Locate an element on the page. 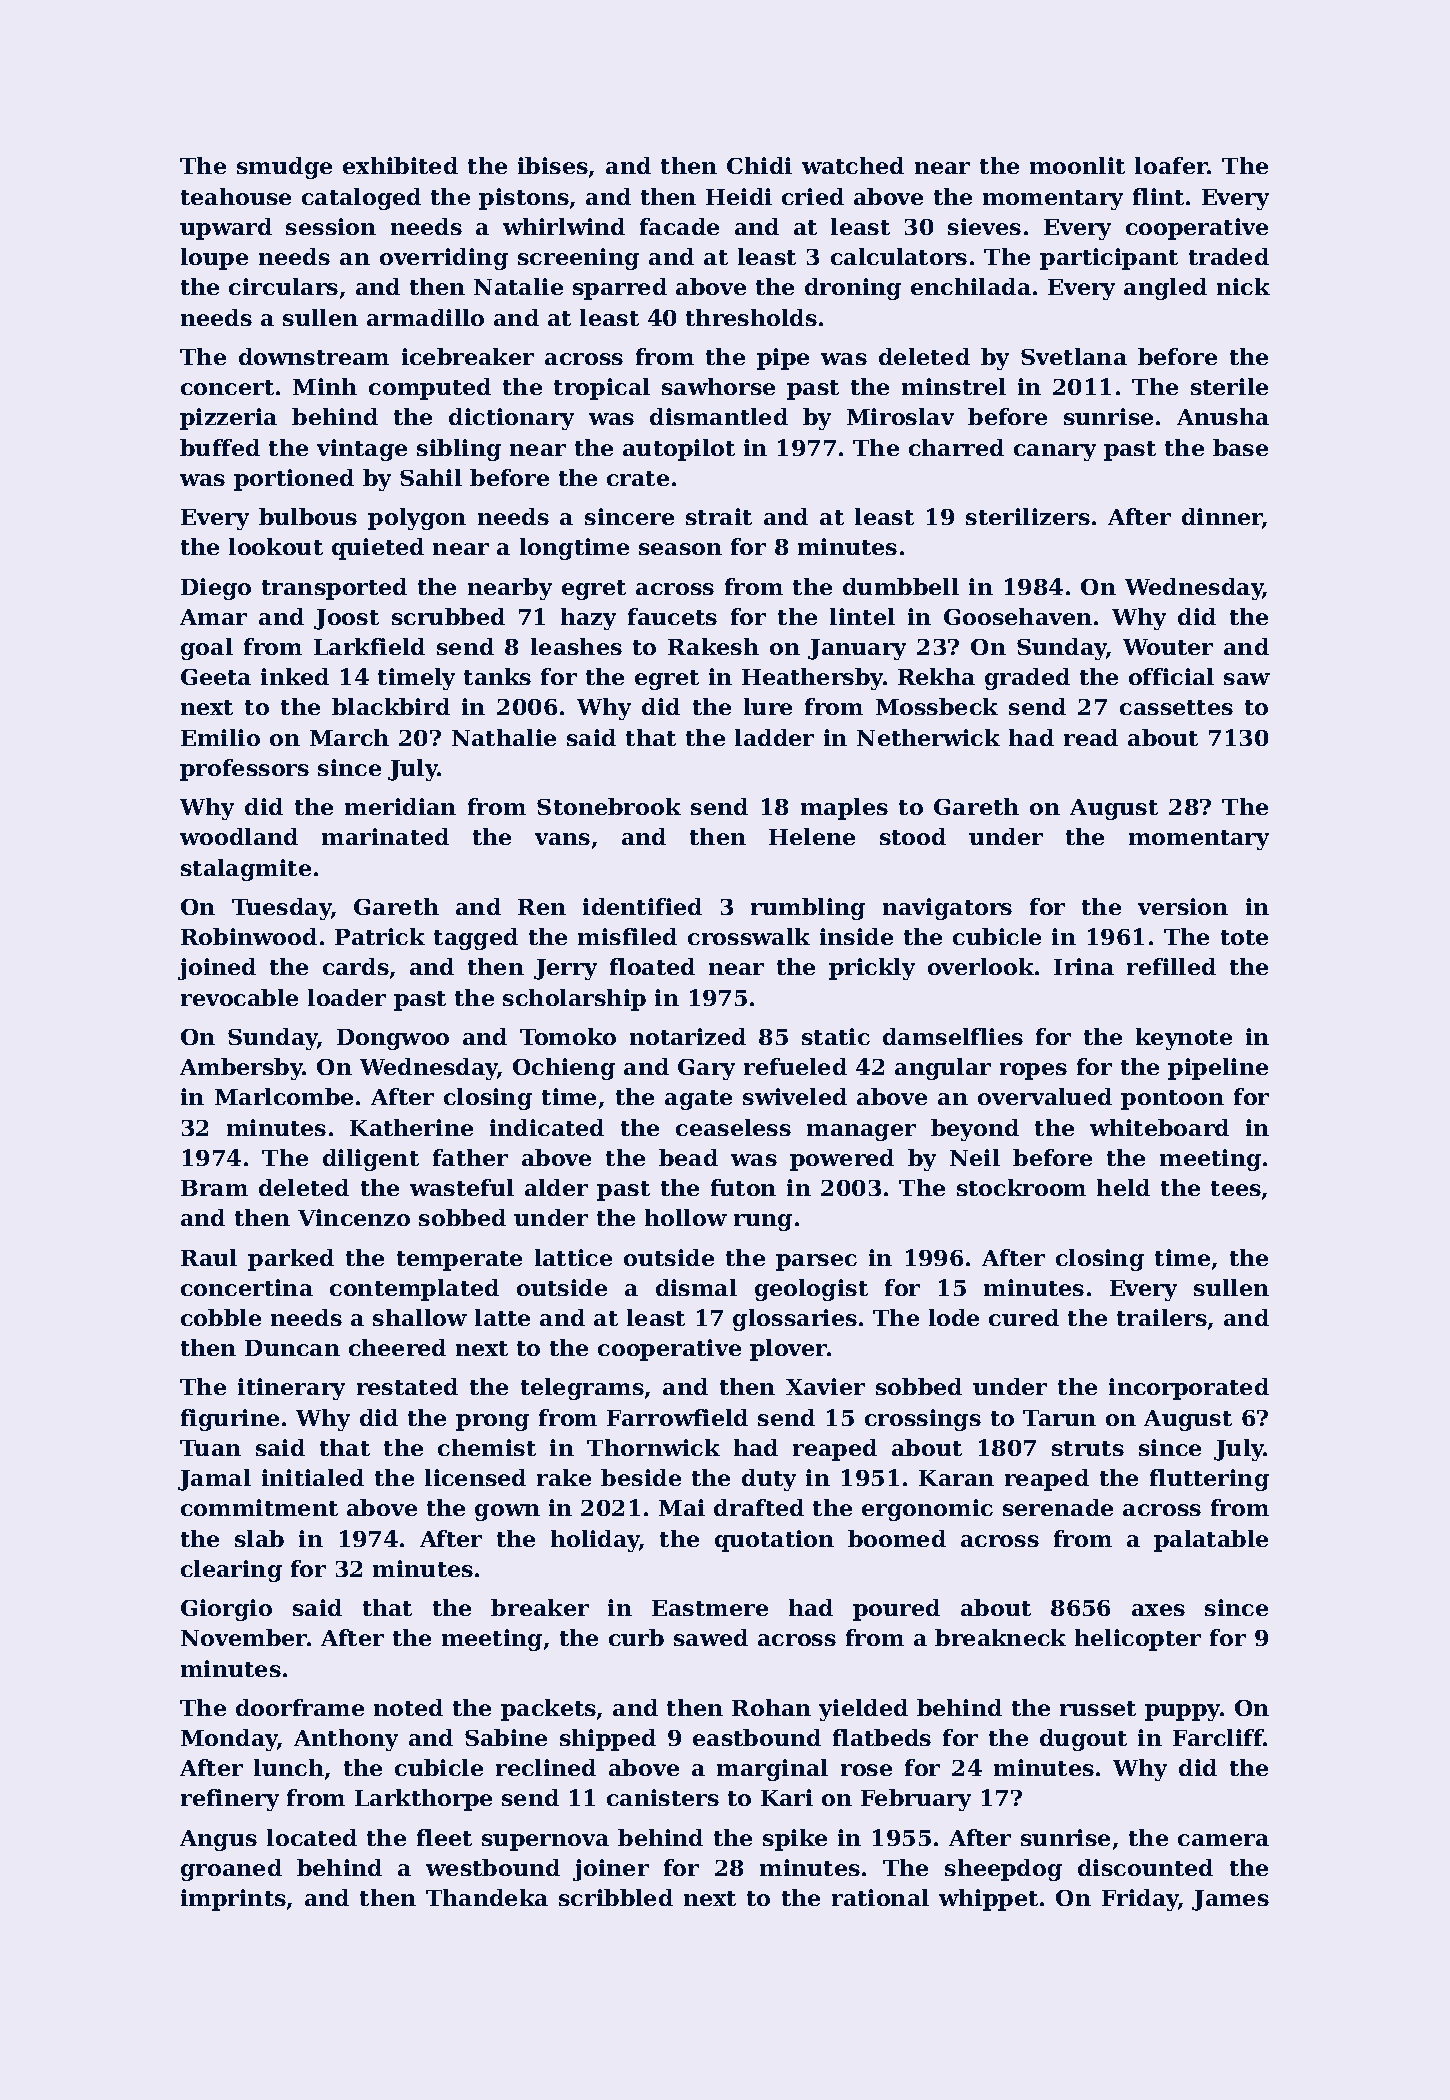  Thandeka is located at coordinates (487, 1897).
